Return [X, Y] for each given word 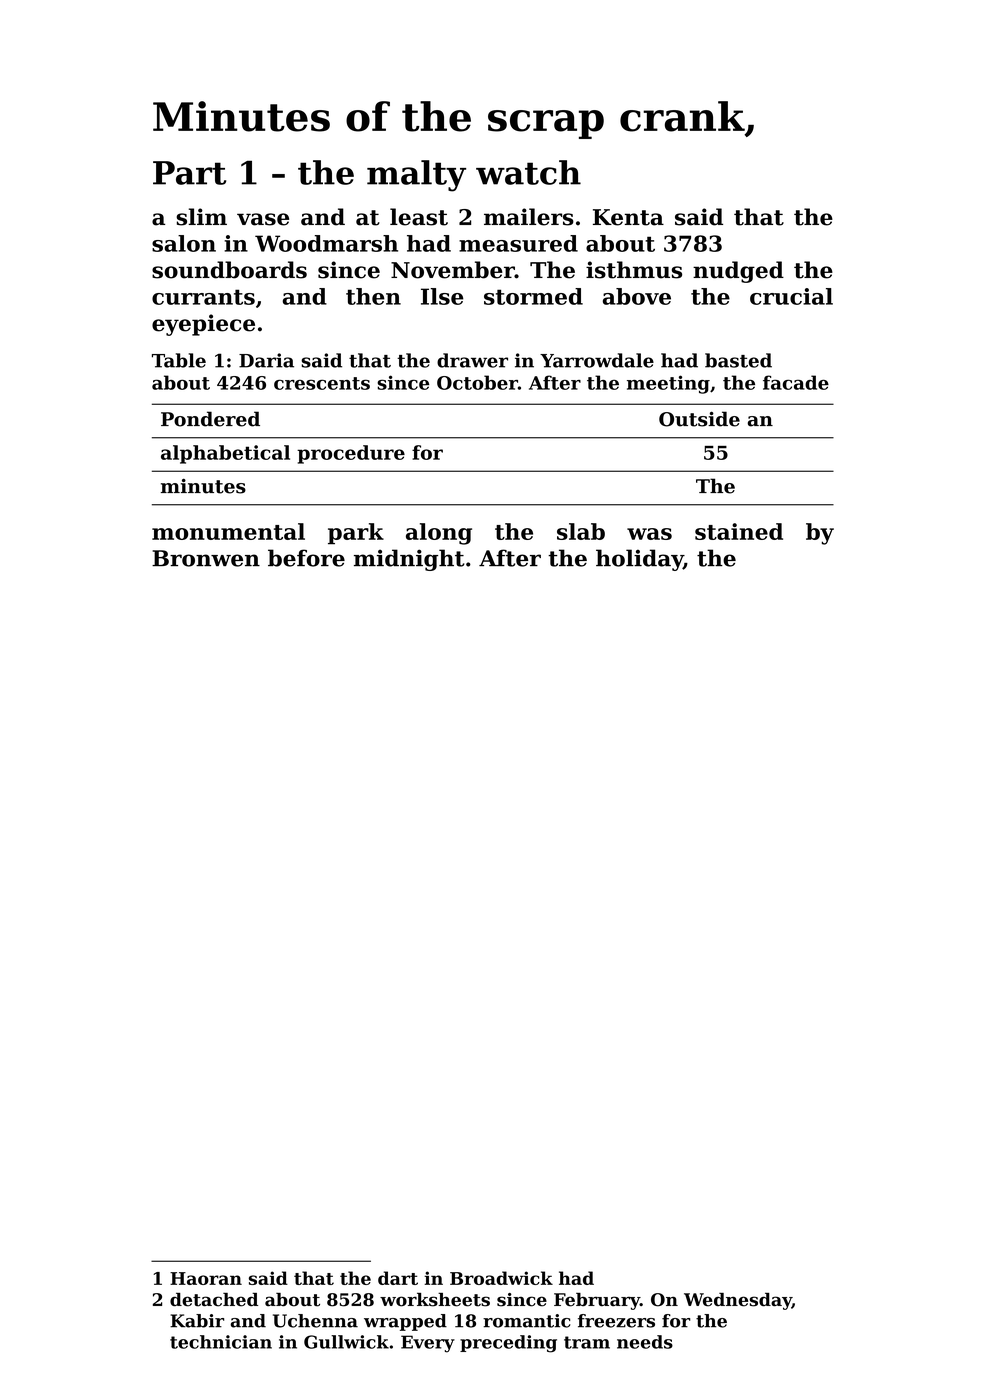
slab [581, 531]
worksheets [435, 1299]
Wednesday [738, 1301]
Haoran [206, 1278]
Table [179, 360]
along [439, 534]
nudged [738, 272]
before [306, 558]
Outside [699, 419]
